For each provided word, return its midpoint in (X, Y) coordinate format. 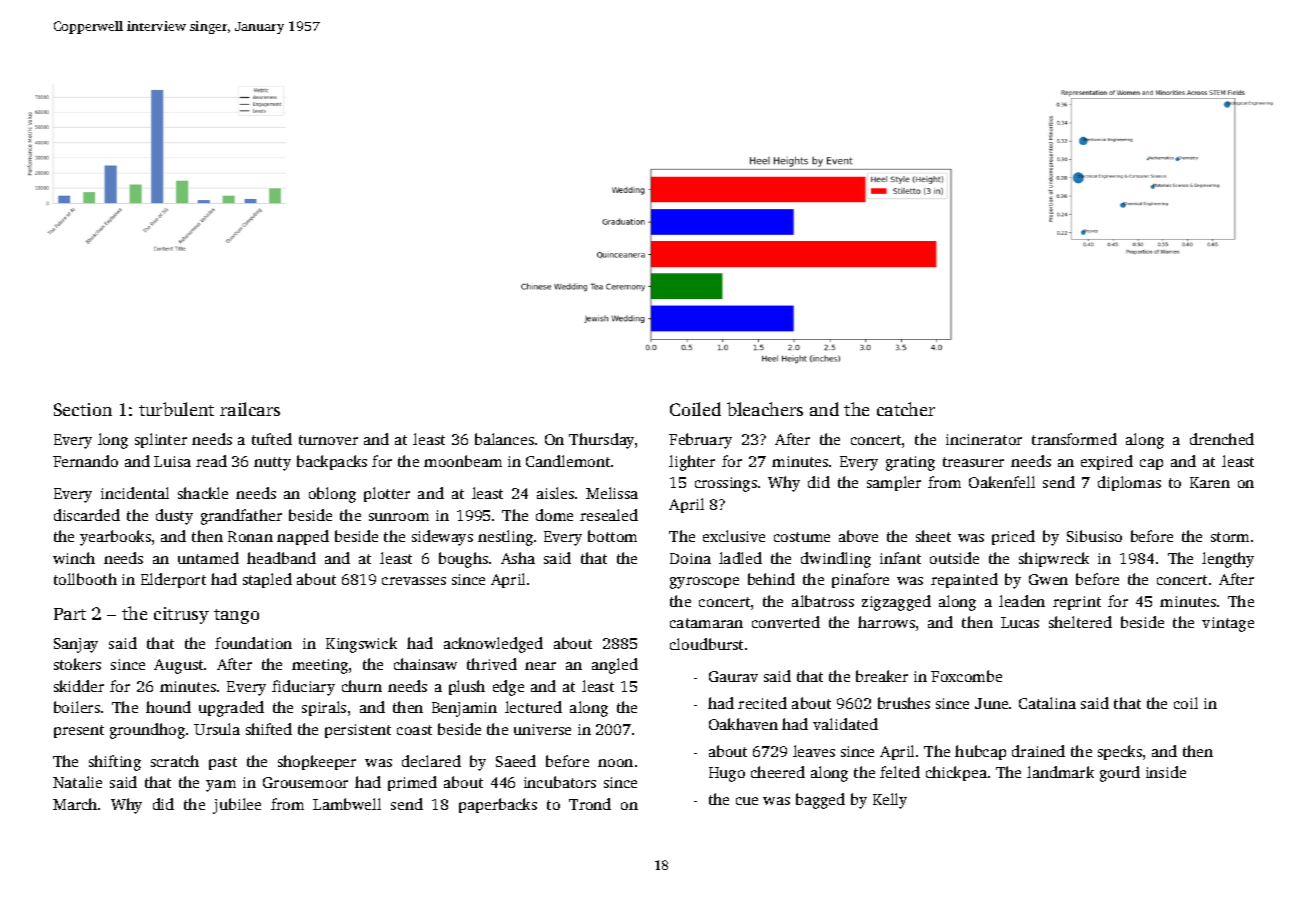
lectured (533, 707)
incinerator (984, 439)
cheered (778, 772)
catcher (906, 409)
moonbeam (463, 461)
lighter (692, 463)
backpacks (332, 462)
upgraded (231, 709)
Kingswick (361, 645)
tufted (272, 439)
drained (1038, 751)
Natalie (77, 782)
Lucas (1020, 622)
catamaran (706, 623)
